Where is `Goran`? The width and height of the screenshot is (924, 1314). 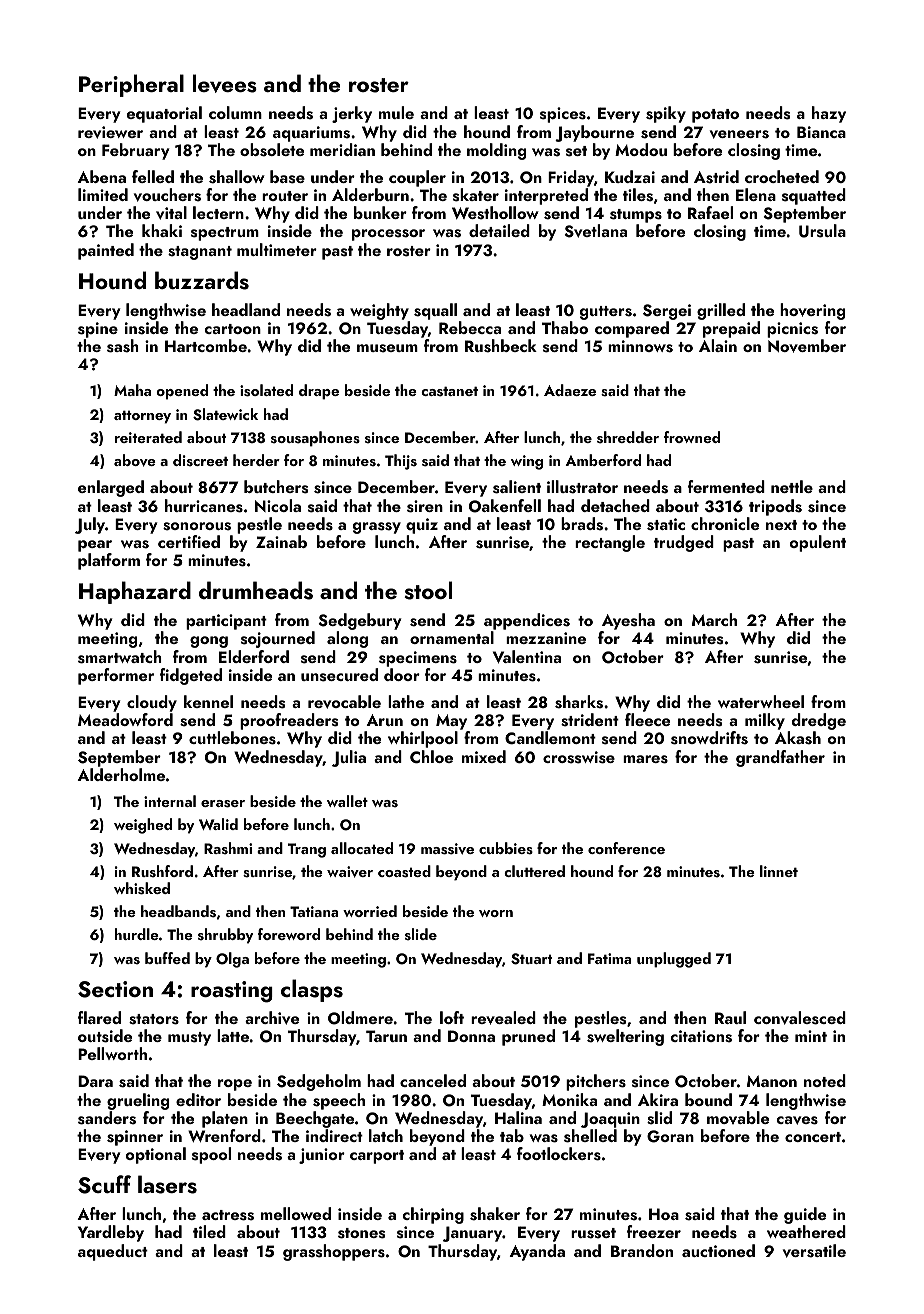 Goran is located at coordinates (670, 1136).
